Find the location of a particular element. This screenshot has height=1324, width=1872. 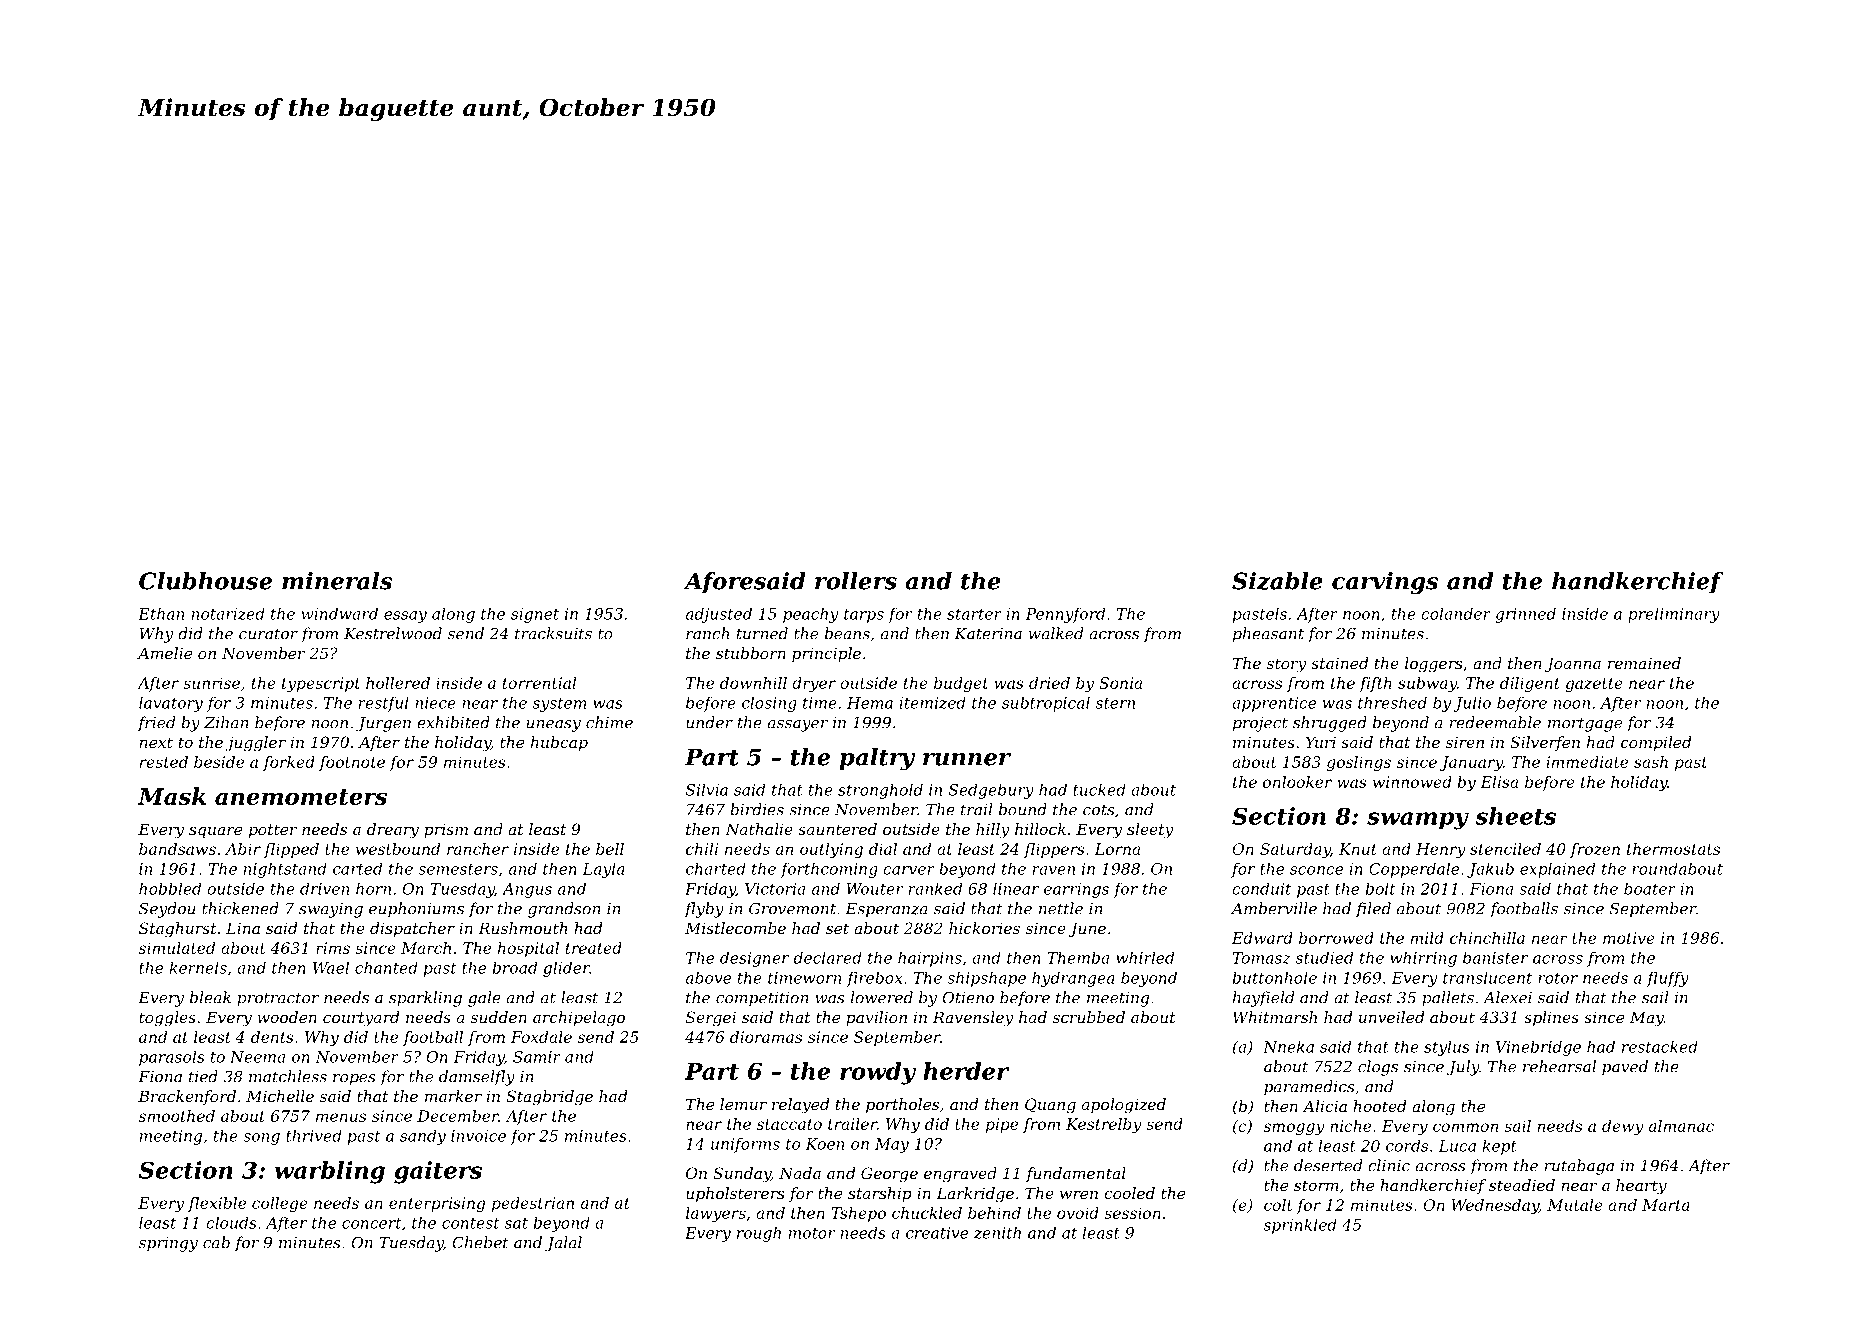

principle is located at coordinates (826, 654).
